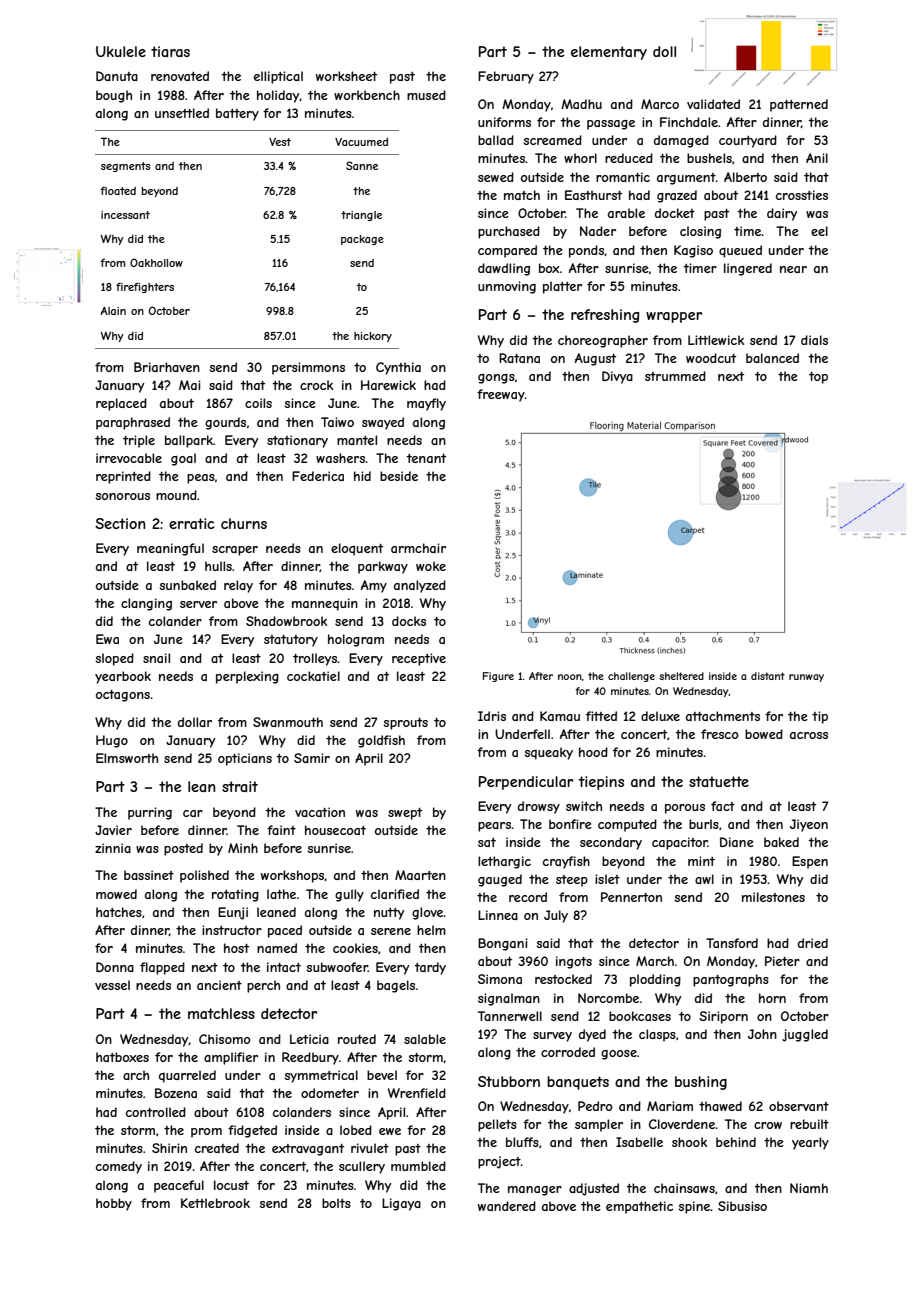 The image size is (924, 1308). What do you see at coordinates (431, 566) in the screenshot?
I see `woke` at bounding box center [431, 566].
